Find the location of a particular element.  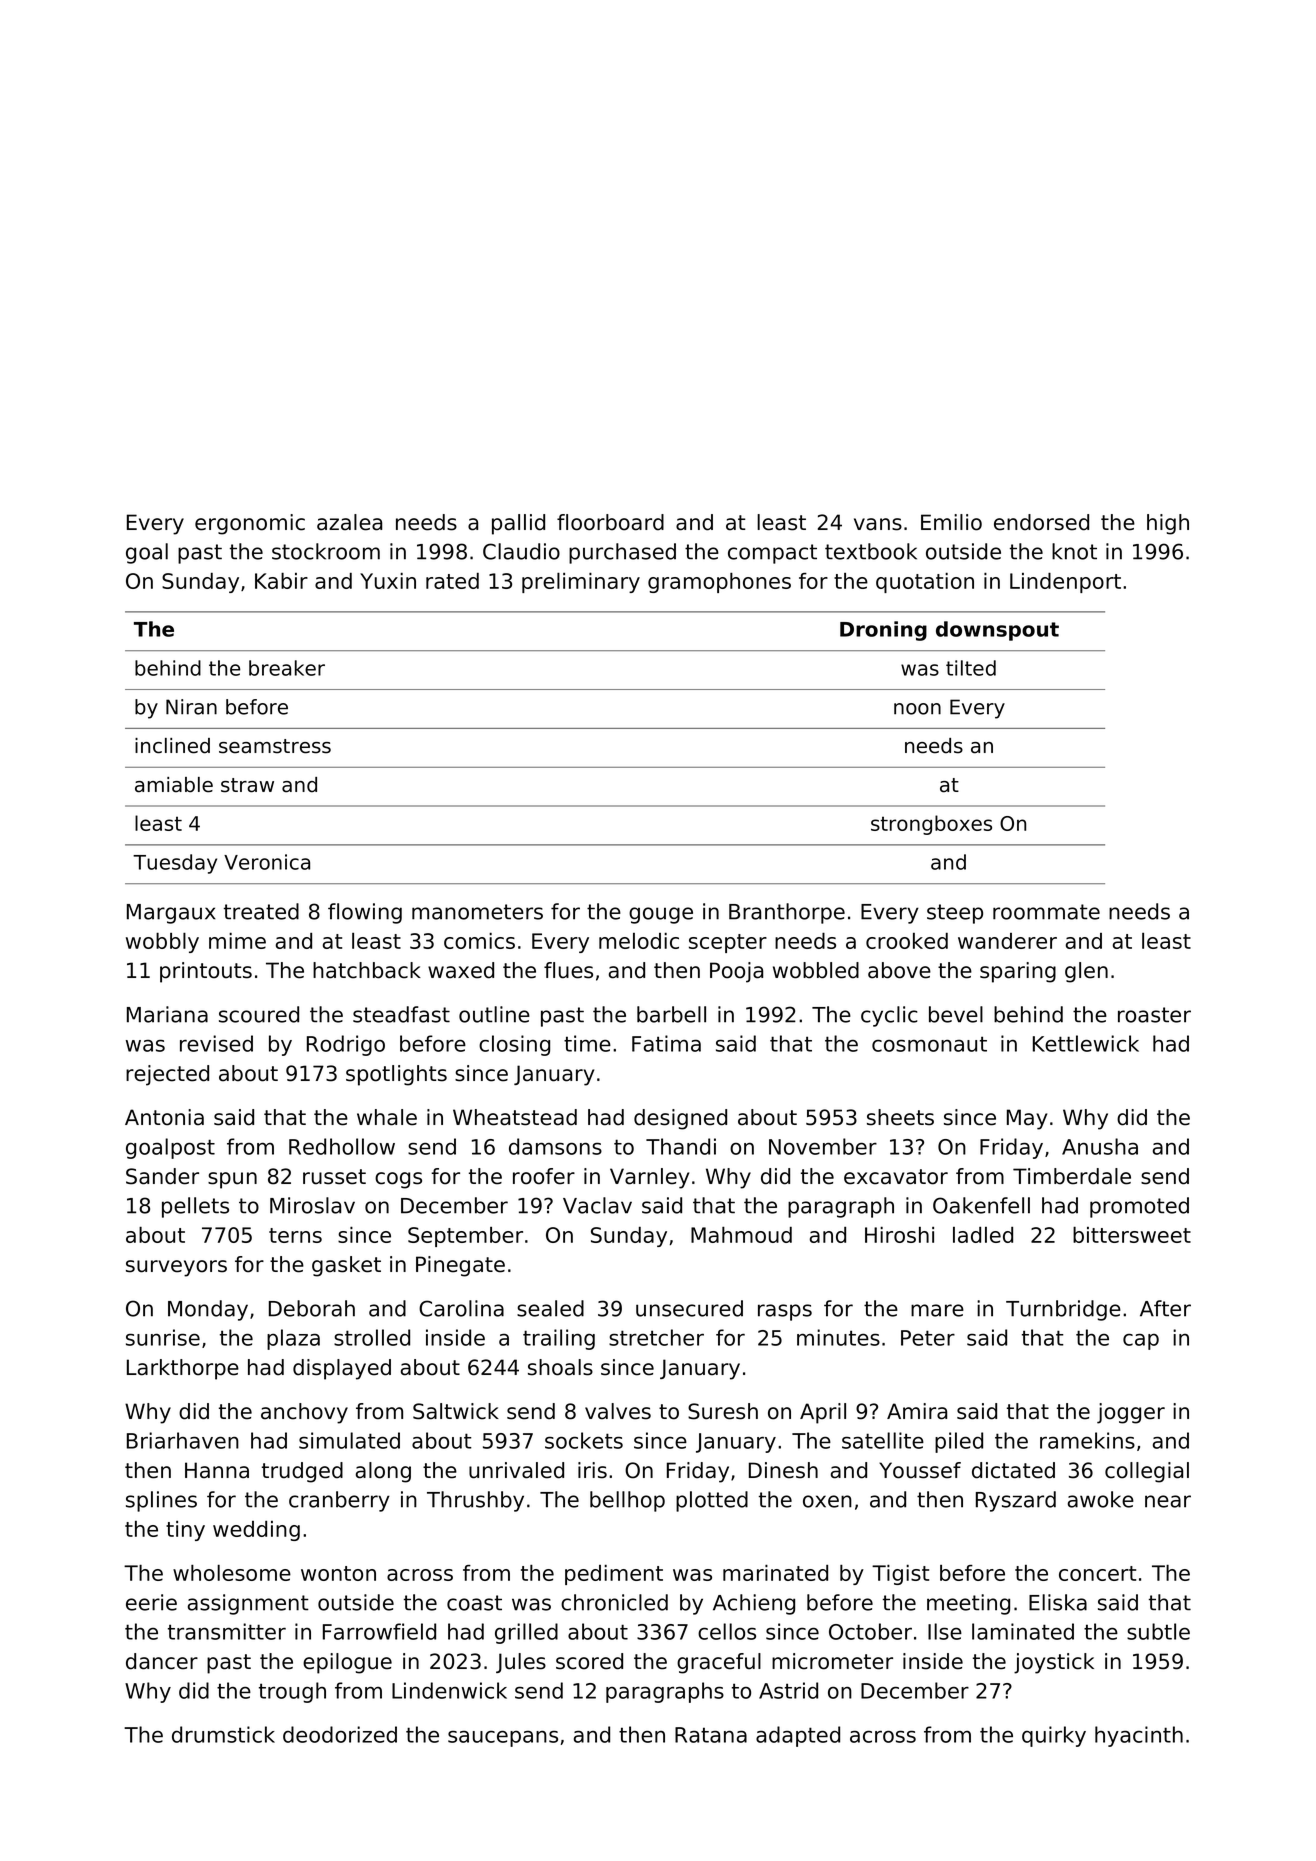

compact is located at coordinates (772, 554).
